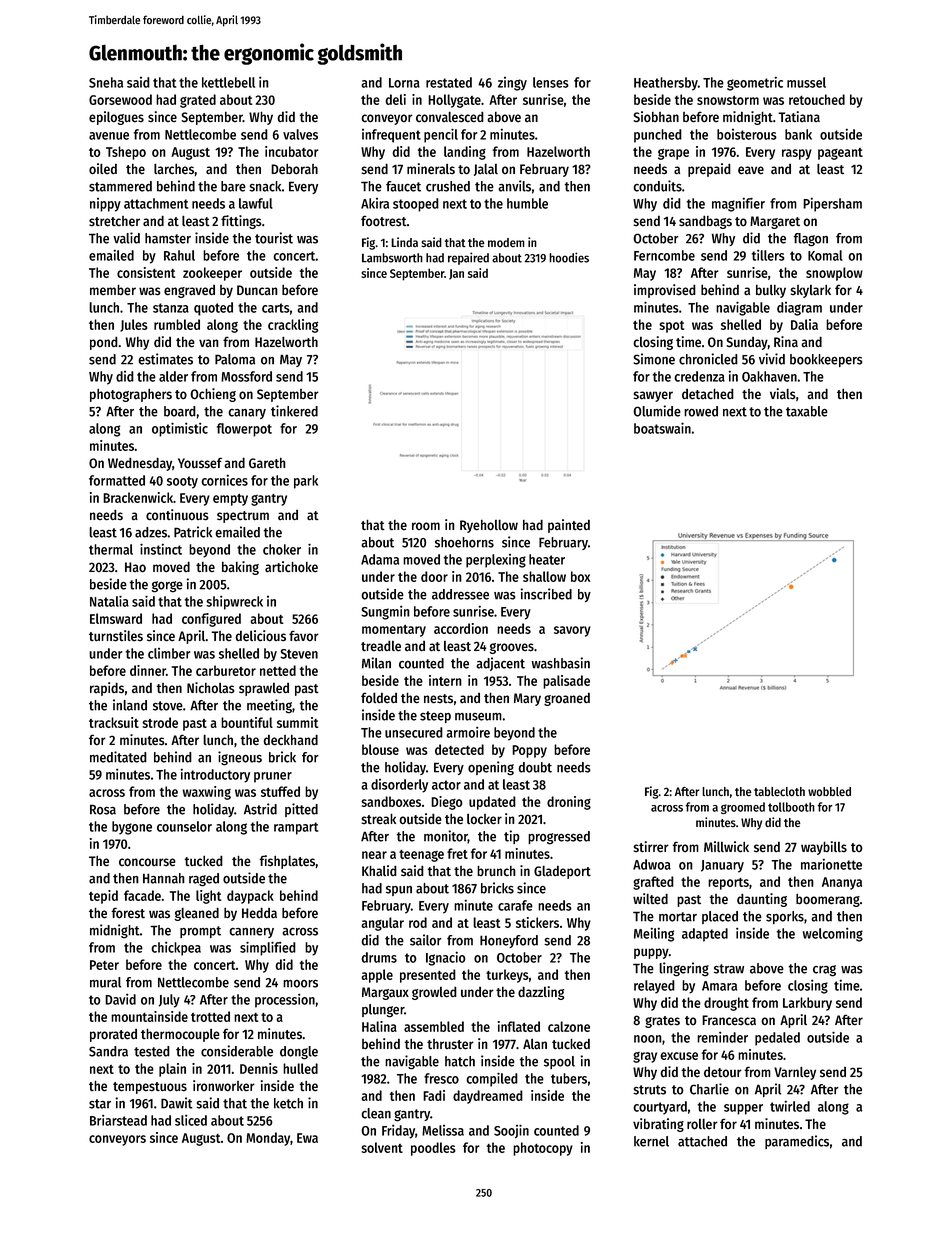 The width and height of the screenshot is (952, 1233). Describe the element at coordinates (448, 186) in the screenshot. I see `crushed` at that location.
